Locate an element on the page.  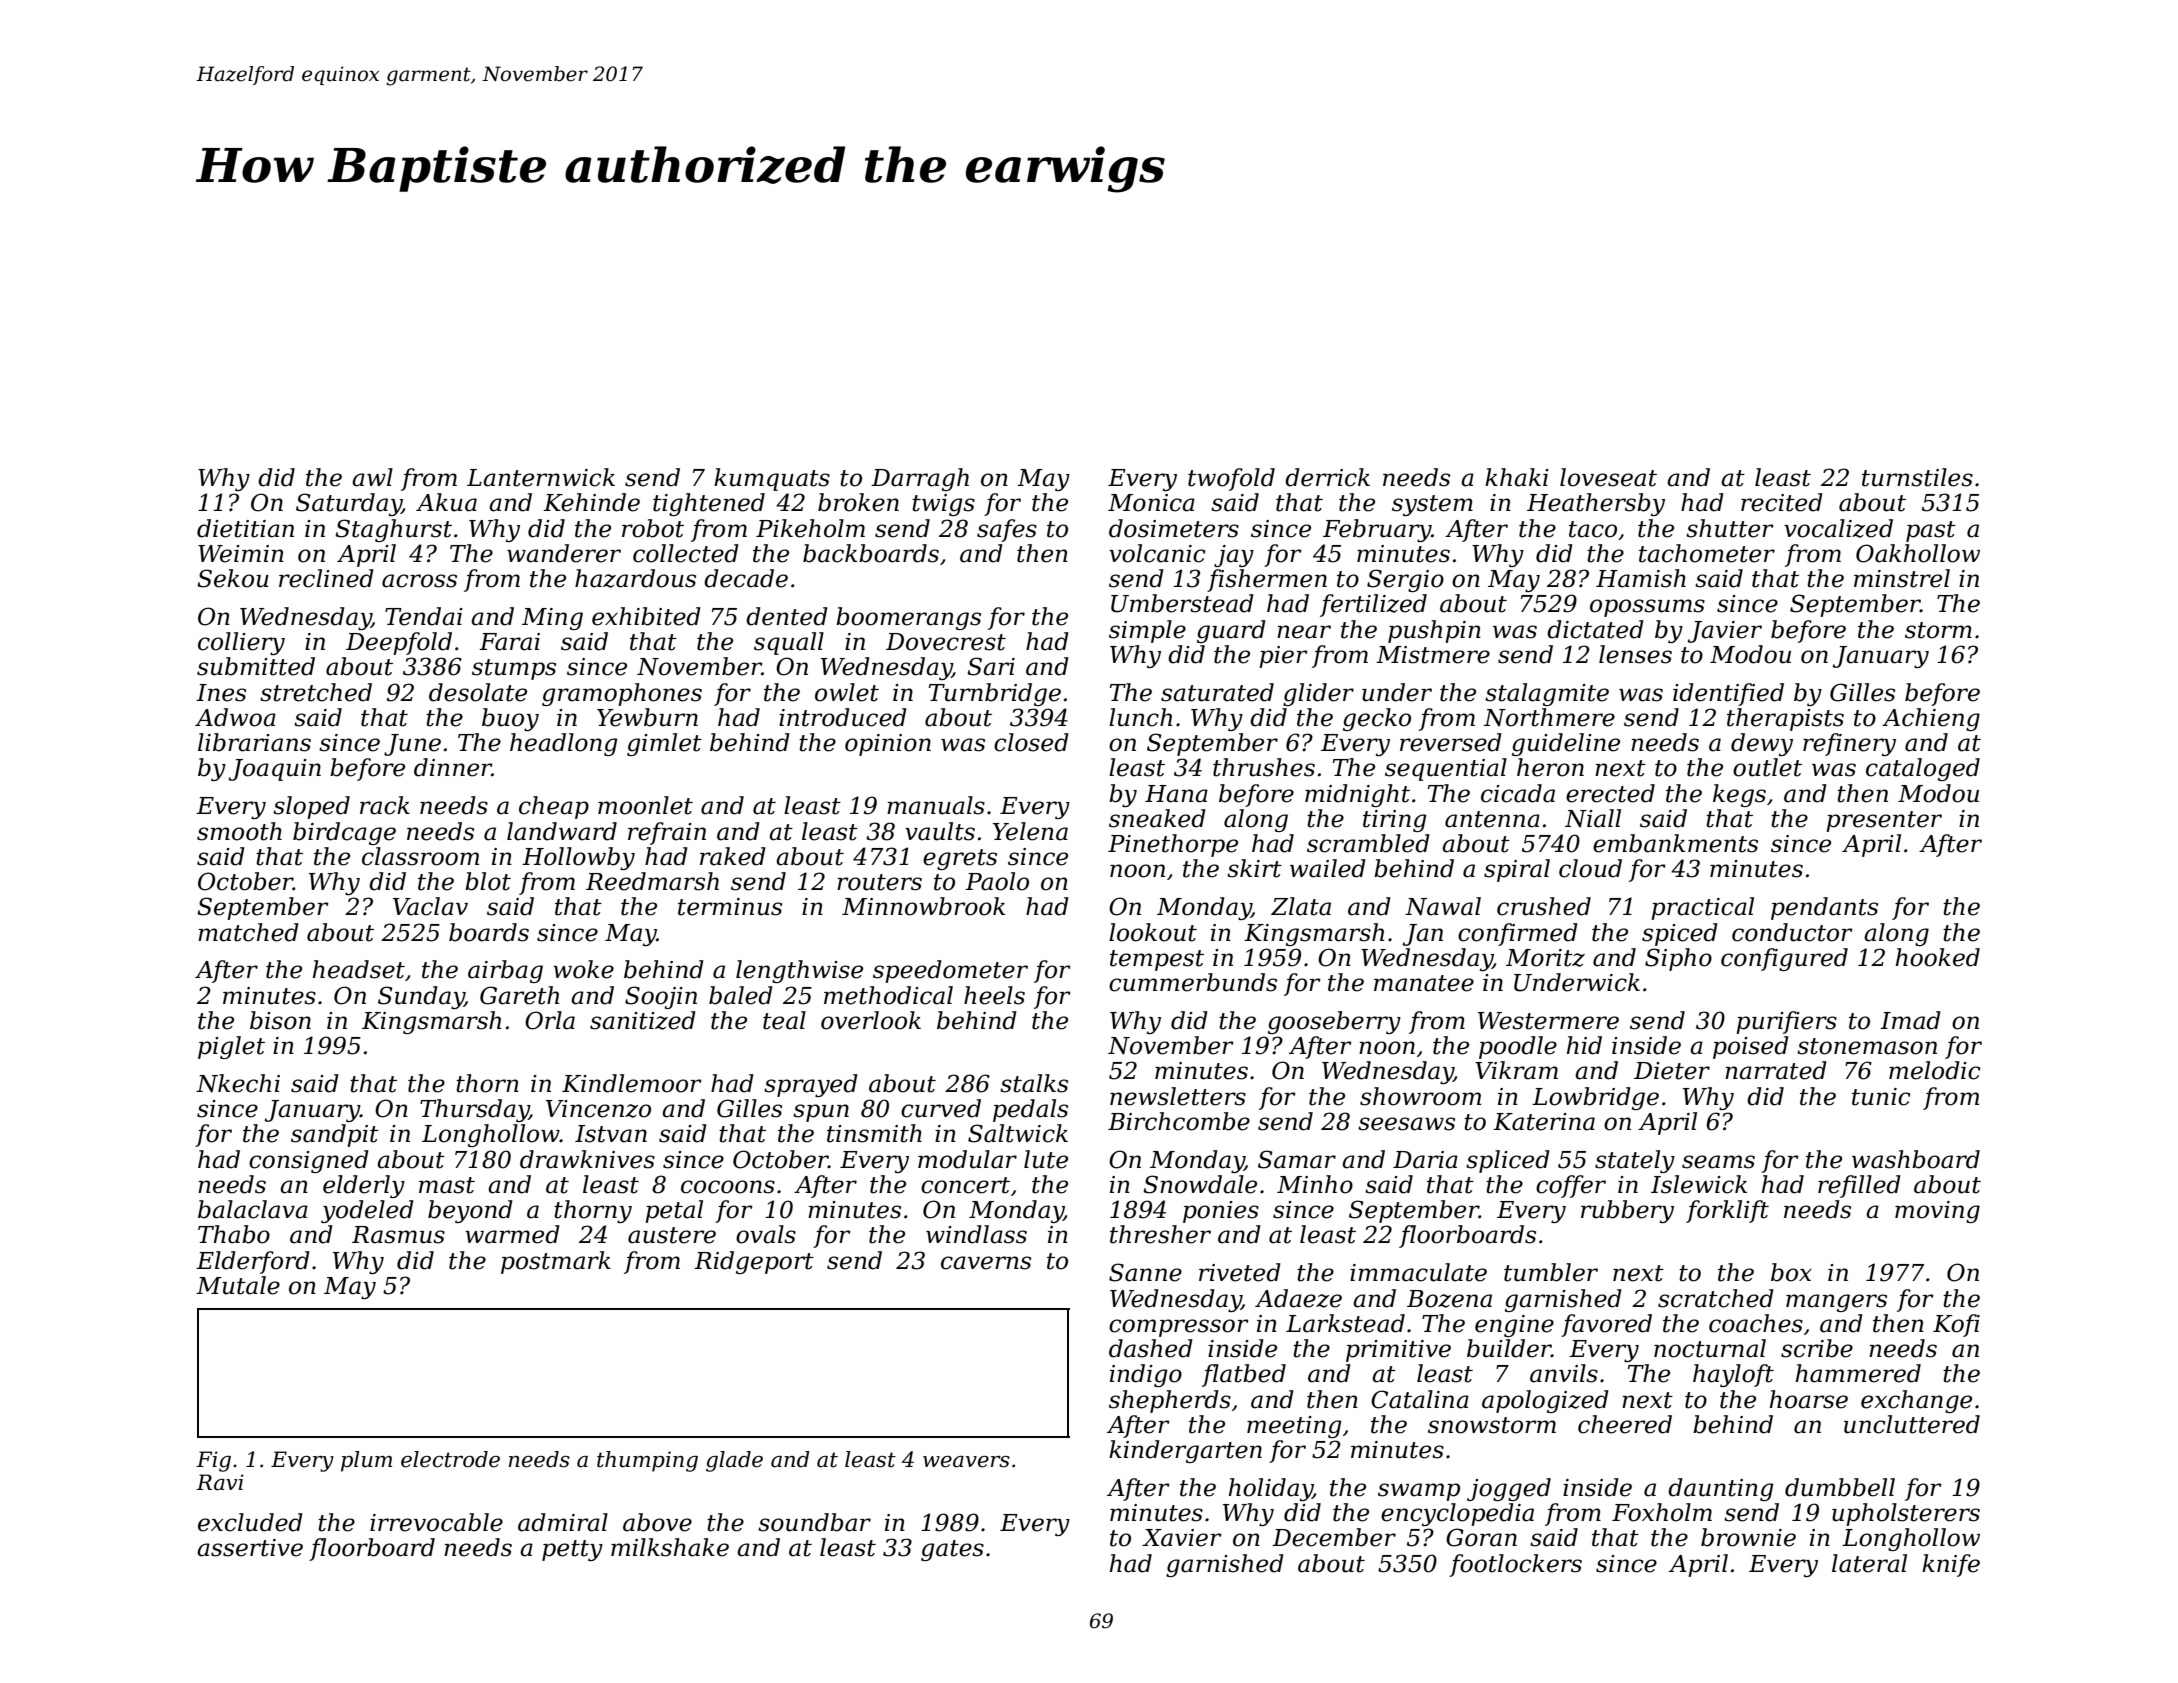
irrevocable is located at coordinates (436, 1522).
